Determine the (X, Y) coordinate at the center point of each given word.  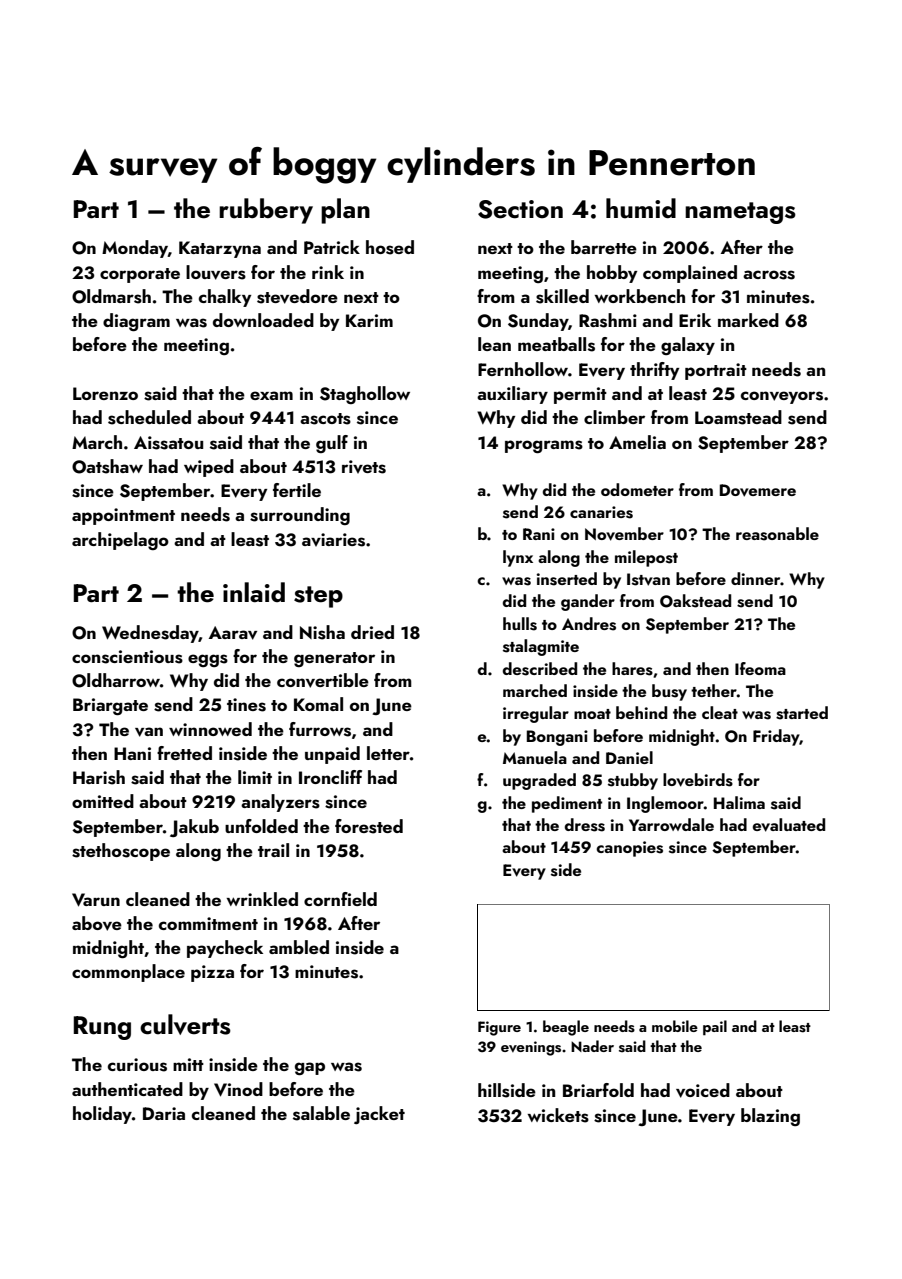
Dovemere (758, 490)
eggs (208, 660)
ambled (299, 947)
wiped (209, 468)
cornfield (340, 899)
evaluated (789, 825)
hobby (612, 274)
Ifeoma (760, 668)
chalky (225, 298)
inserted (567, 579)
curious (137, 1065)
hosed (390, 247)
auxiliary (512, 395)
